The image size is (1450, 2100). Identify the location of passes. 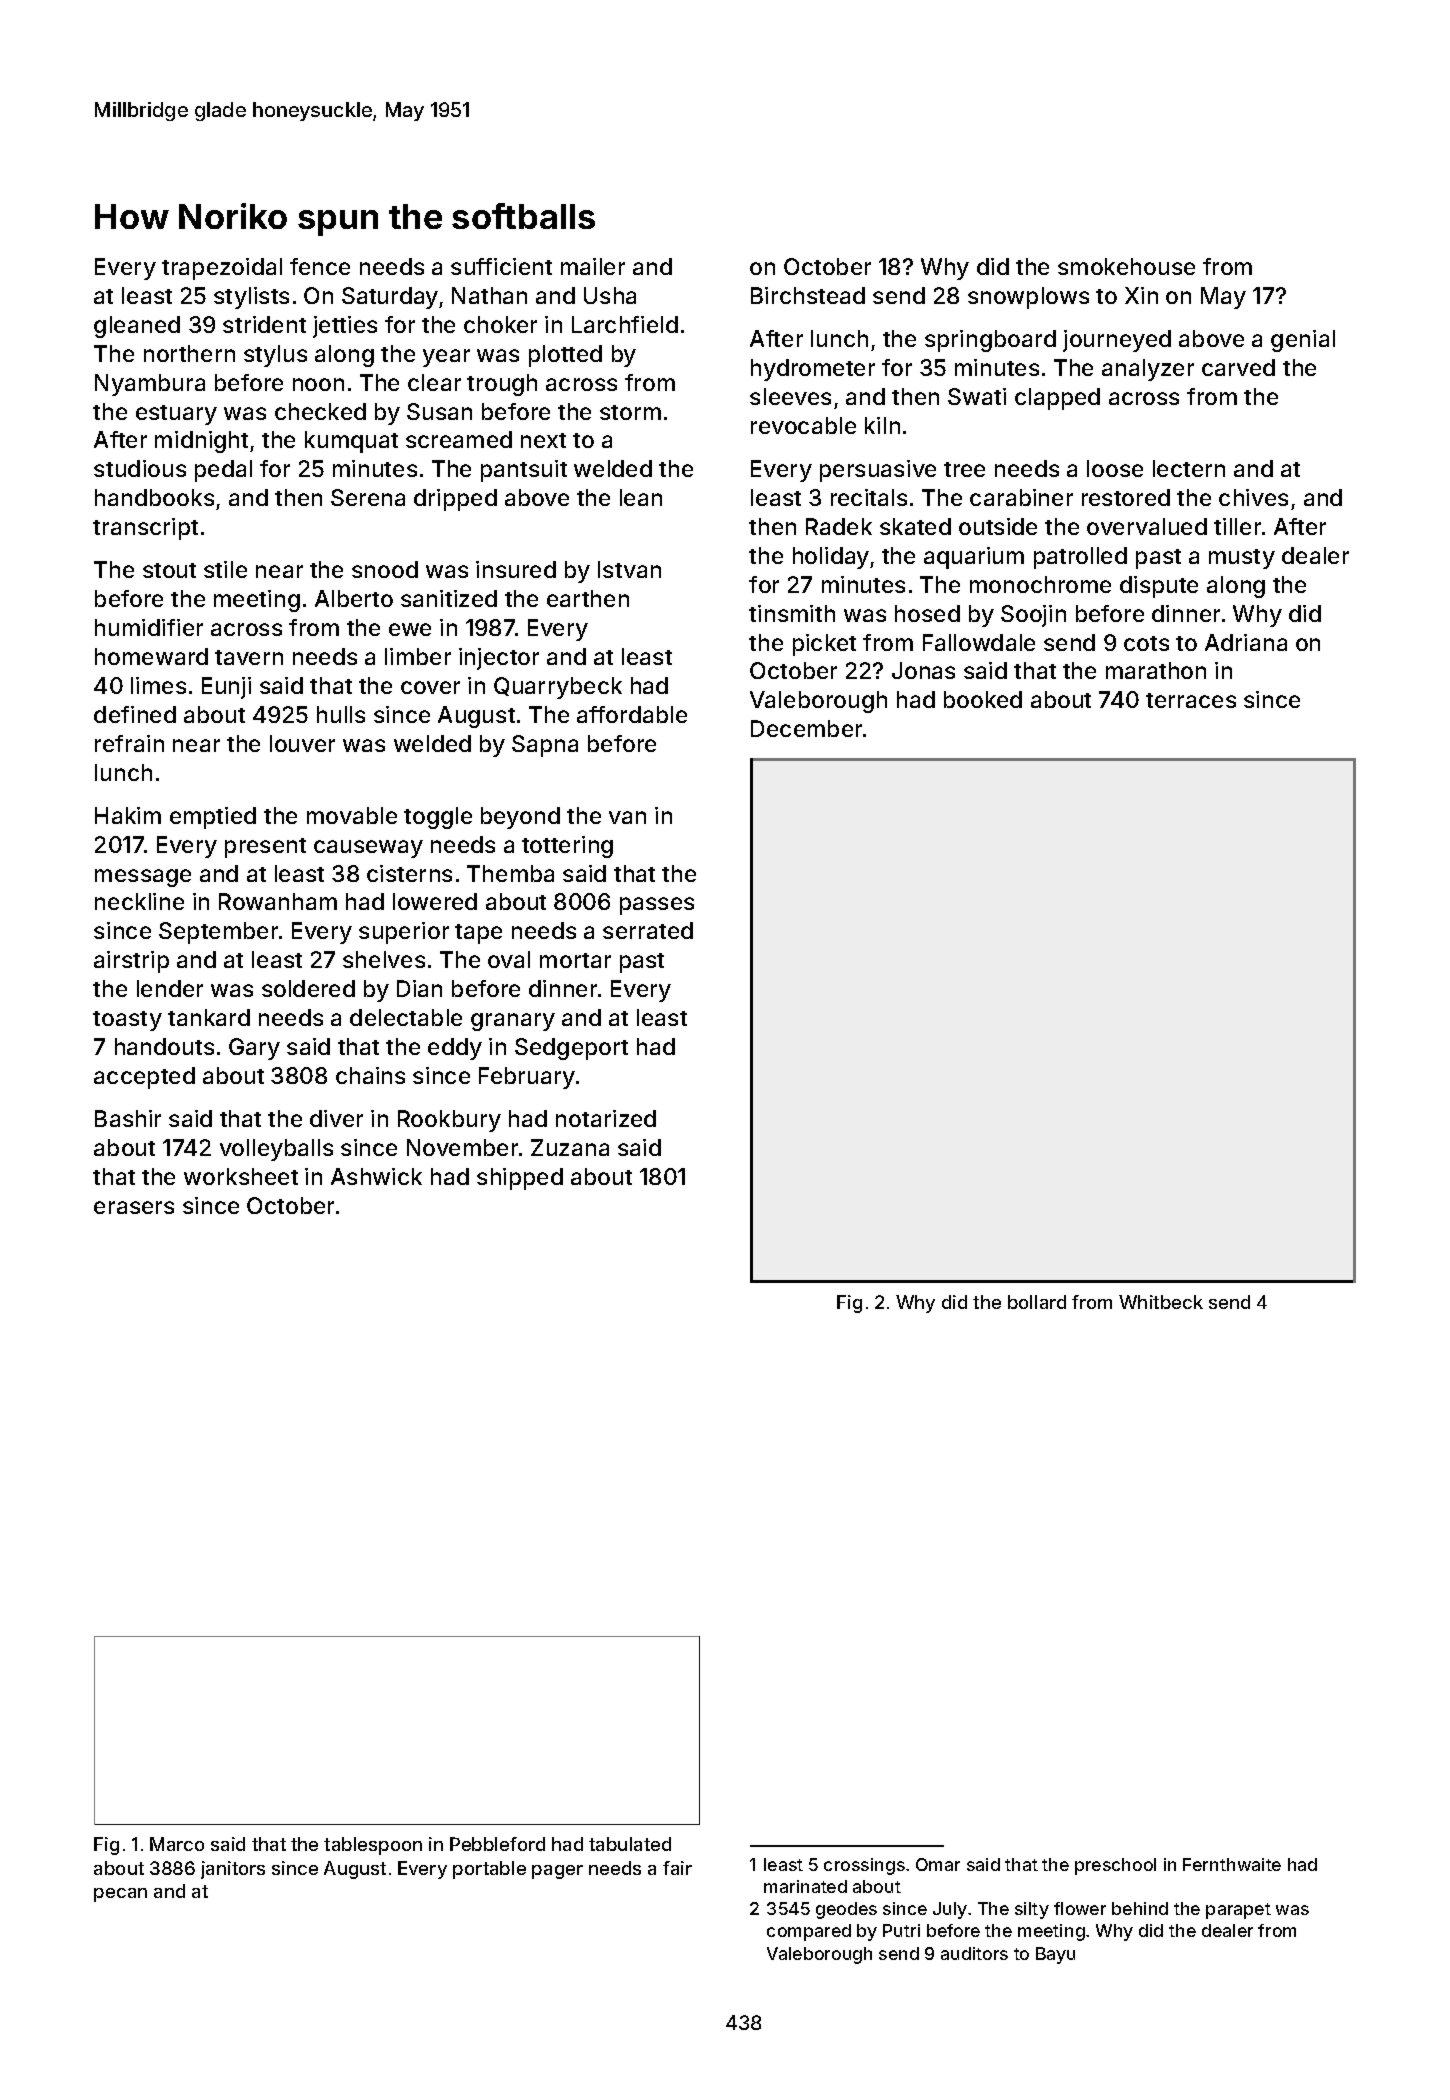
(657, 906).
